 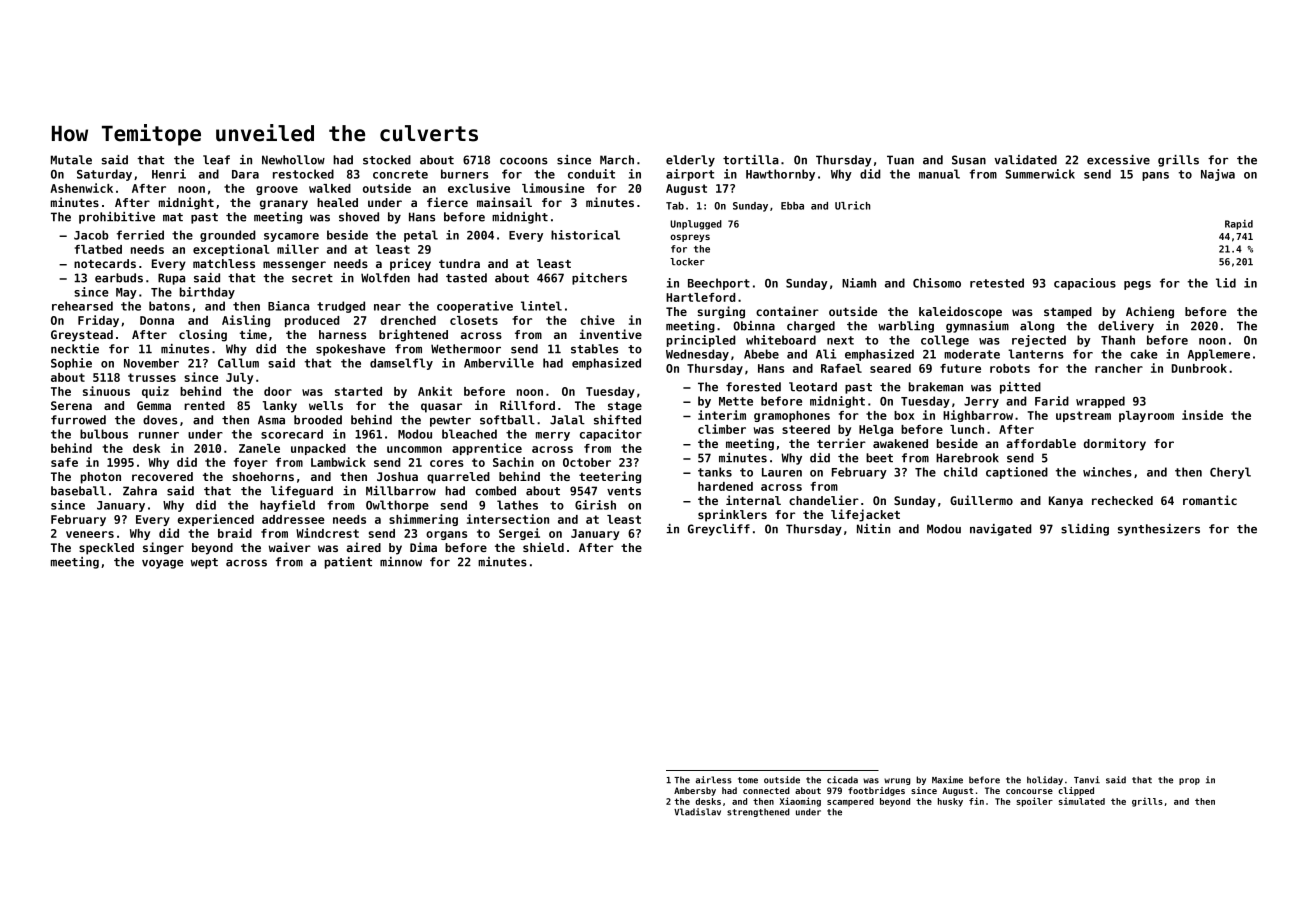 What do you see at coordinates (401, 562) in the document?
I see `minnow` at bounding box center [401, 562].
